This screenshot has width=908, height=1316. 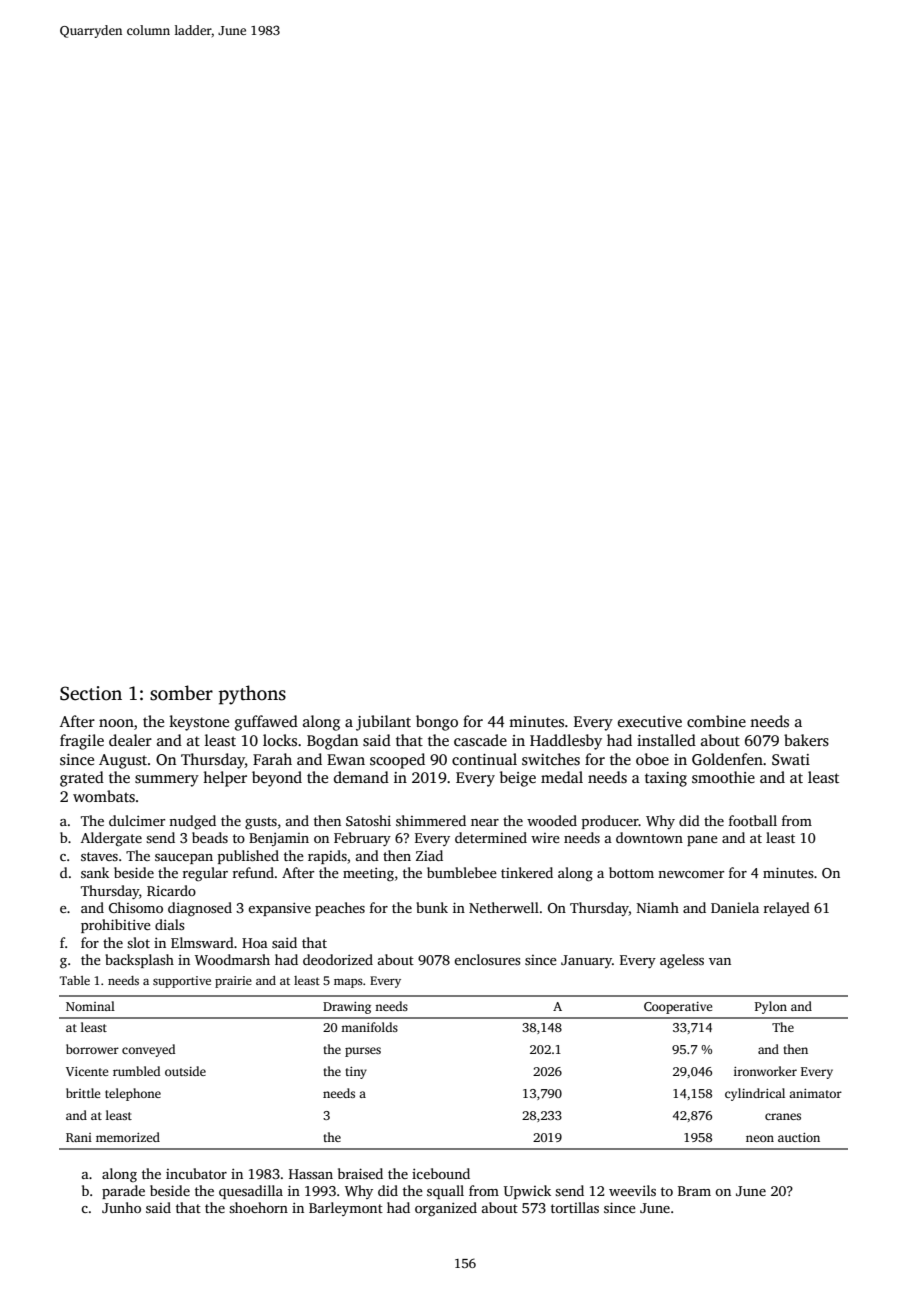 What do you see at coordinates (363, 1052) in the screenshot?
I see `purses` at bounding box center [363, 1052].
